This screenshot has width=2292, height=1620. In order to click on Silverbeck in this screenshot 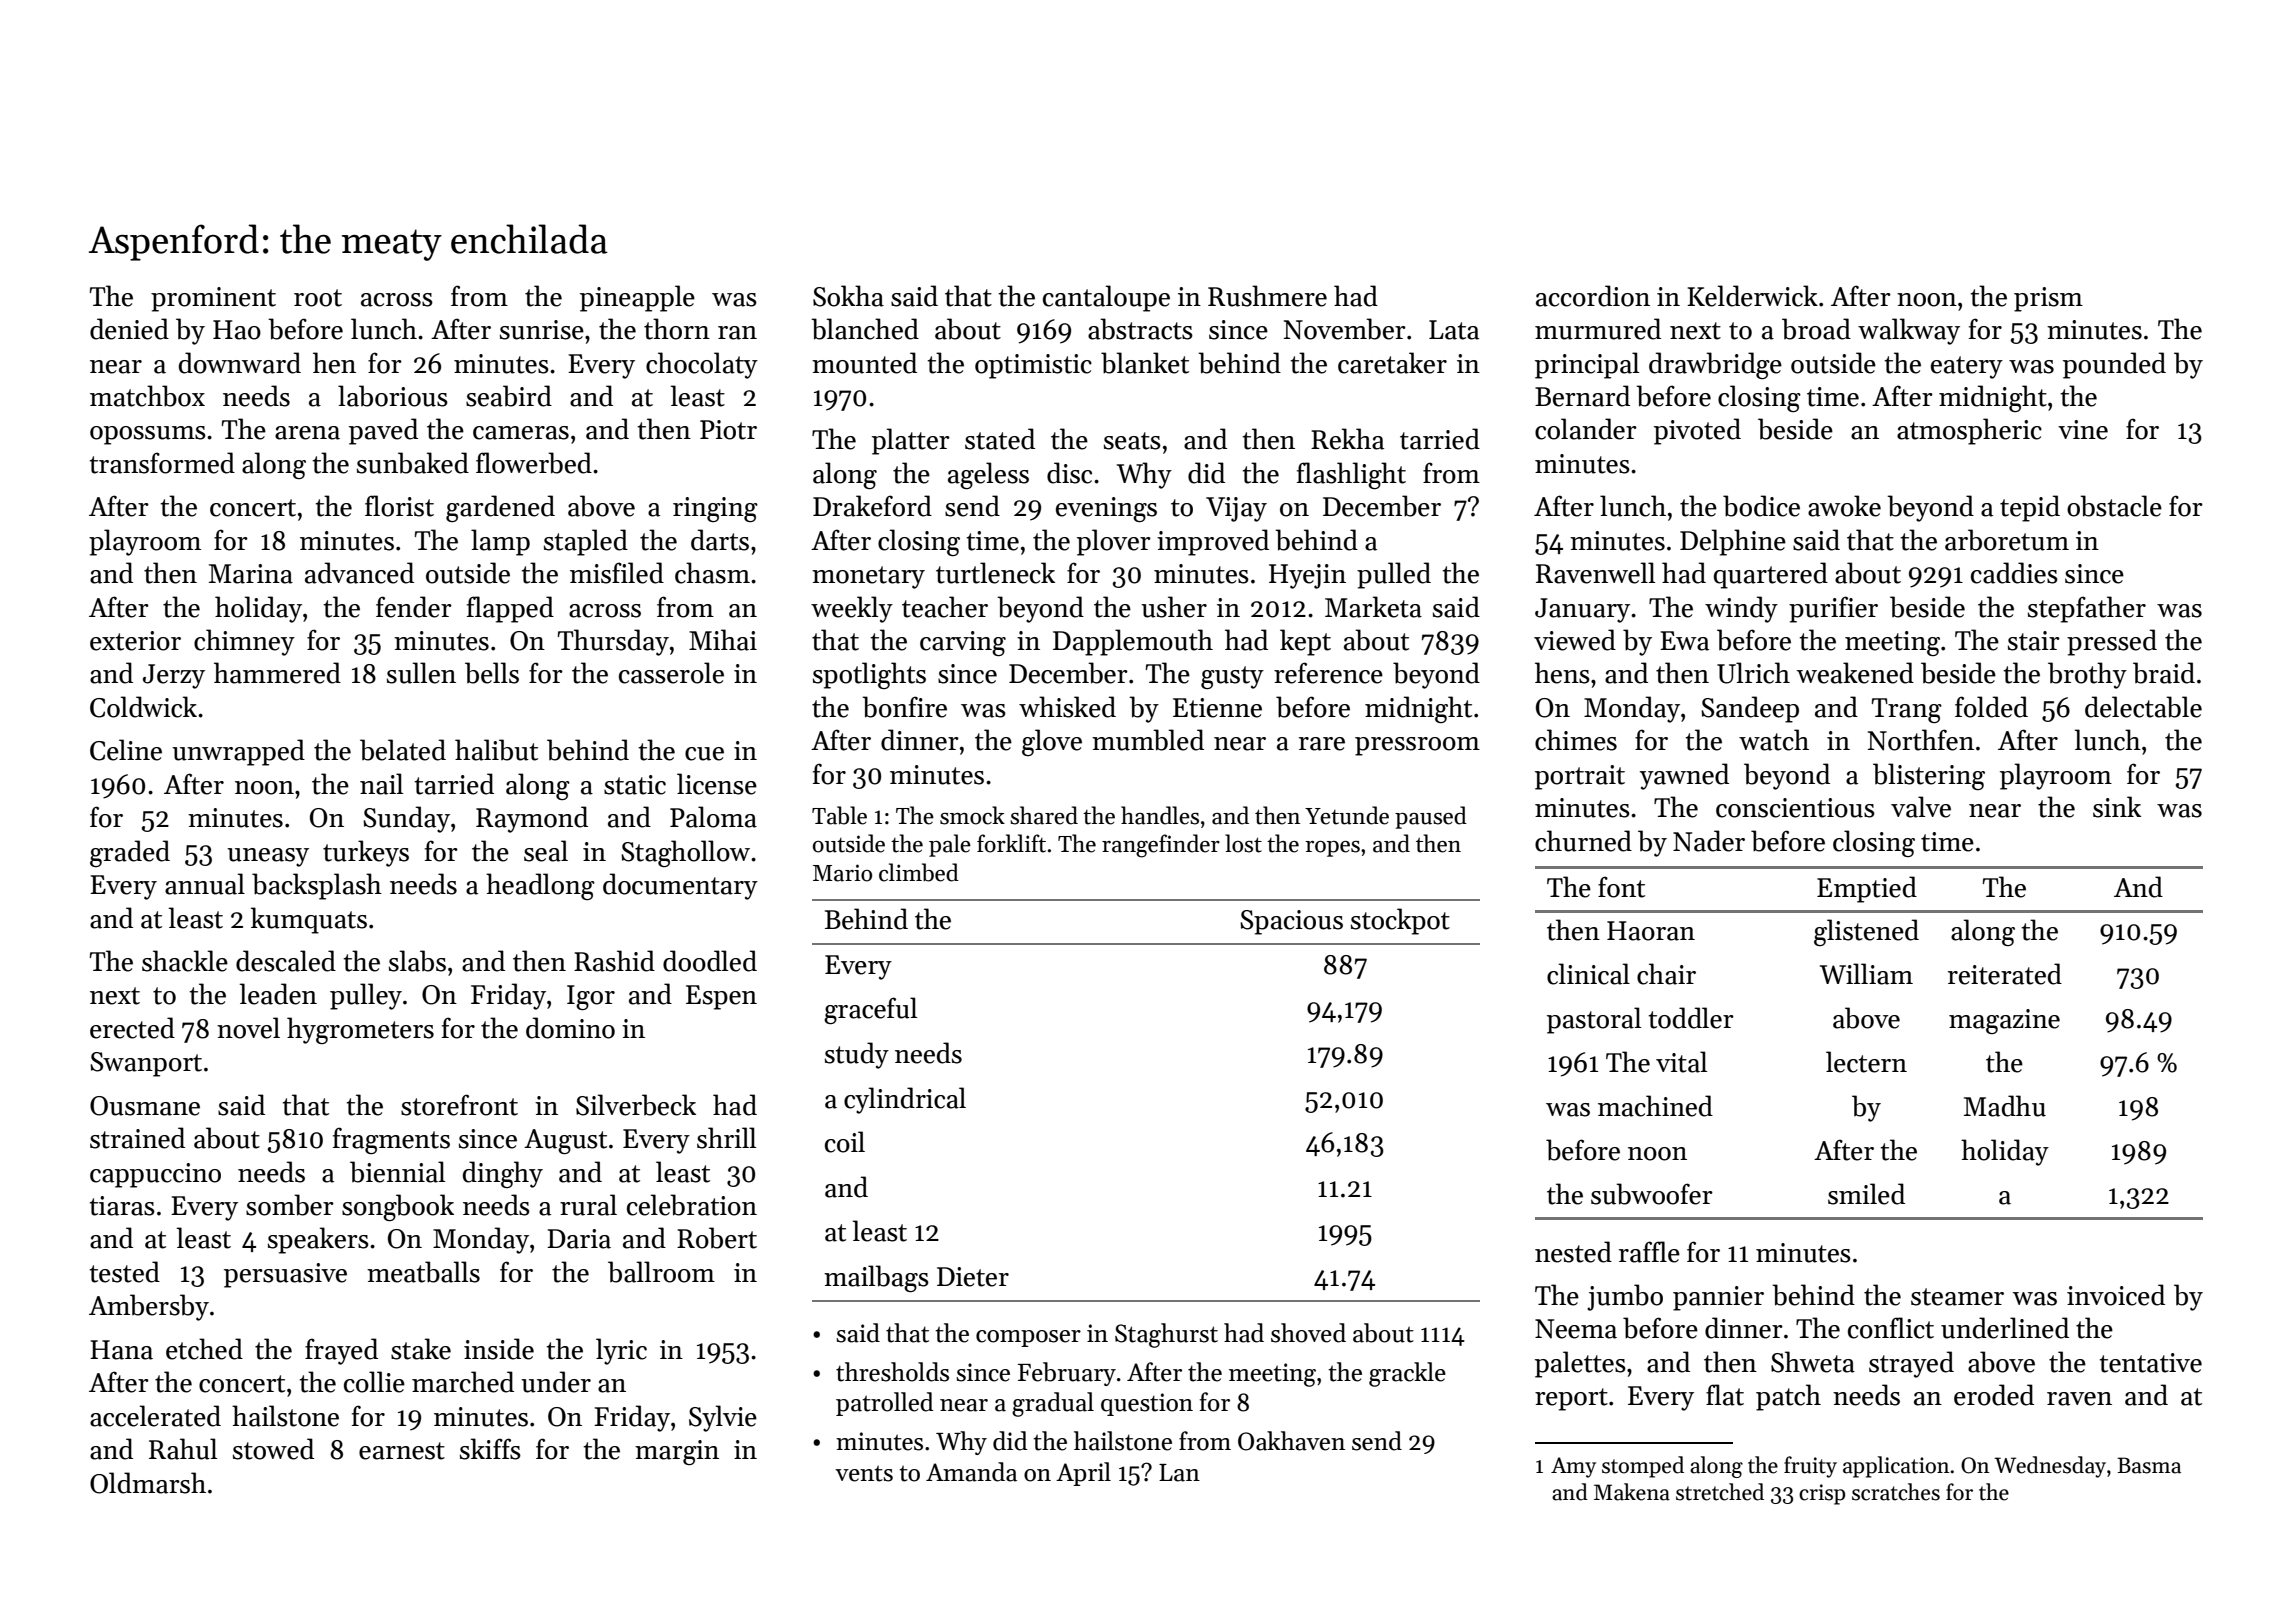, I will do `click(636, 1105)`.
